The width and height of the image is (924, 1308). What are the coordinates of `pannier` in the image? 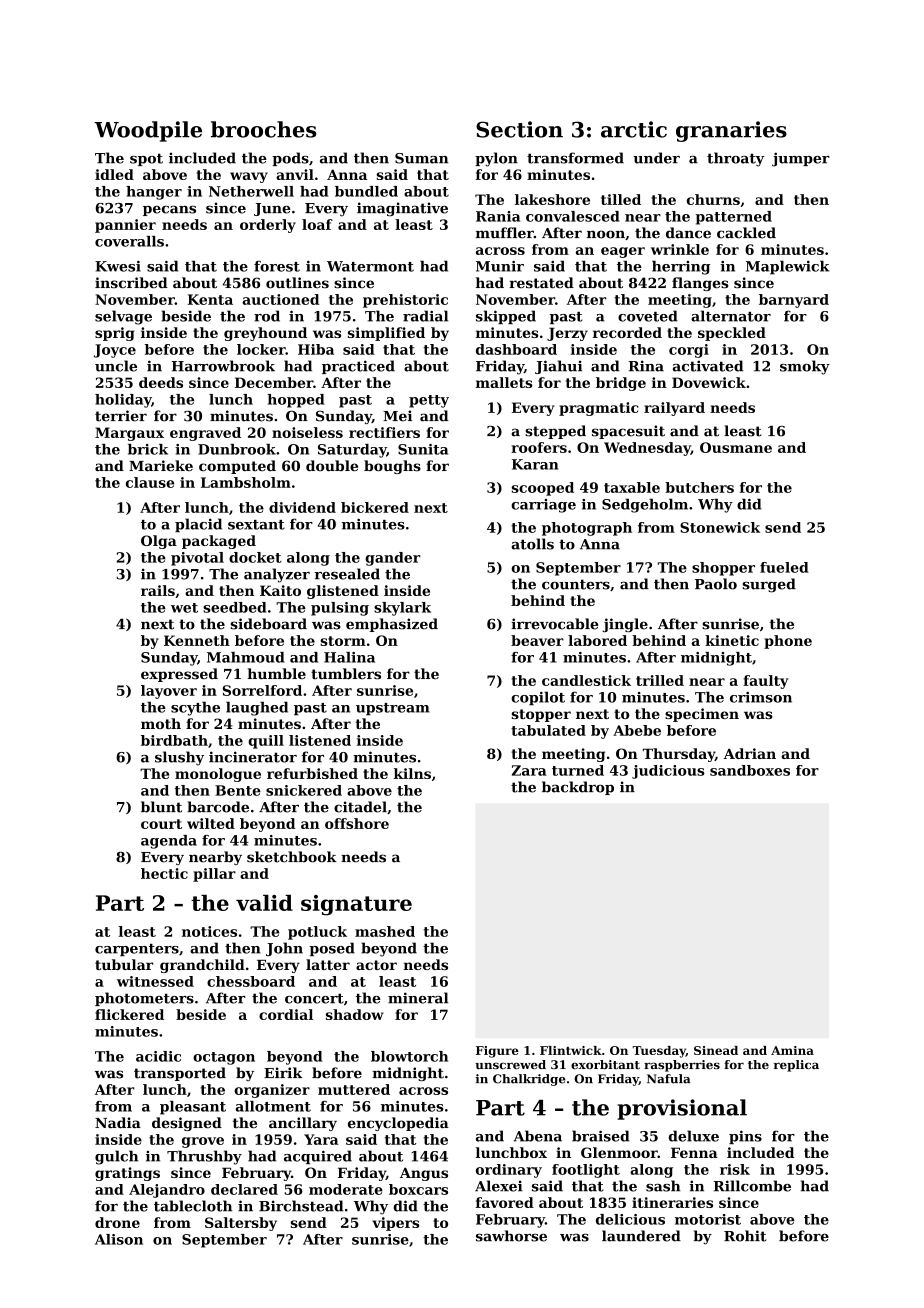 It's located at (125, 226).
